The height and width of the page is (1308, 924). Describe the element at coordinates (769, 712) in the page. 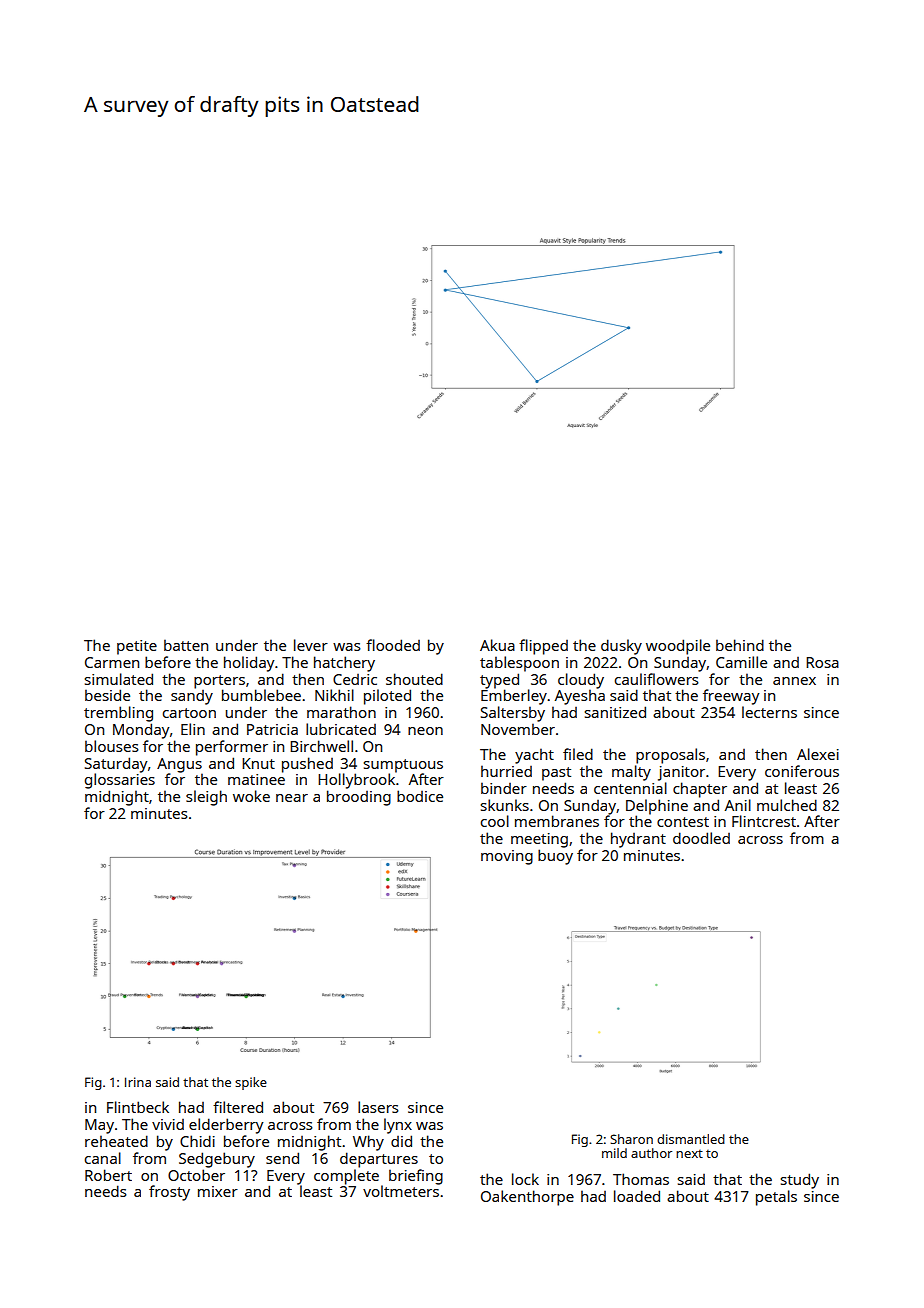

I see `lecterns` at that location.
